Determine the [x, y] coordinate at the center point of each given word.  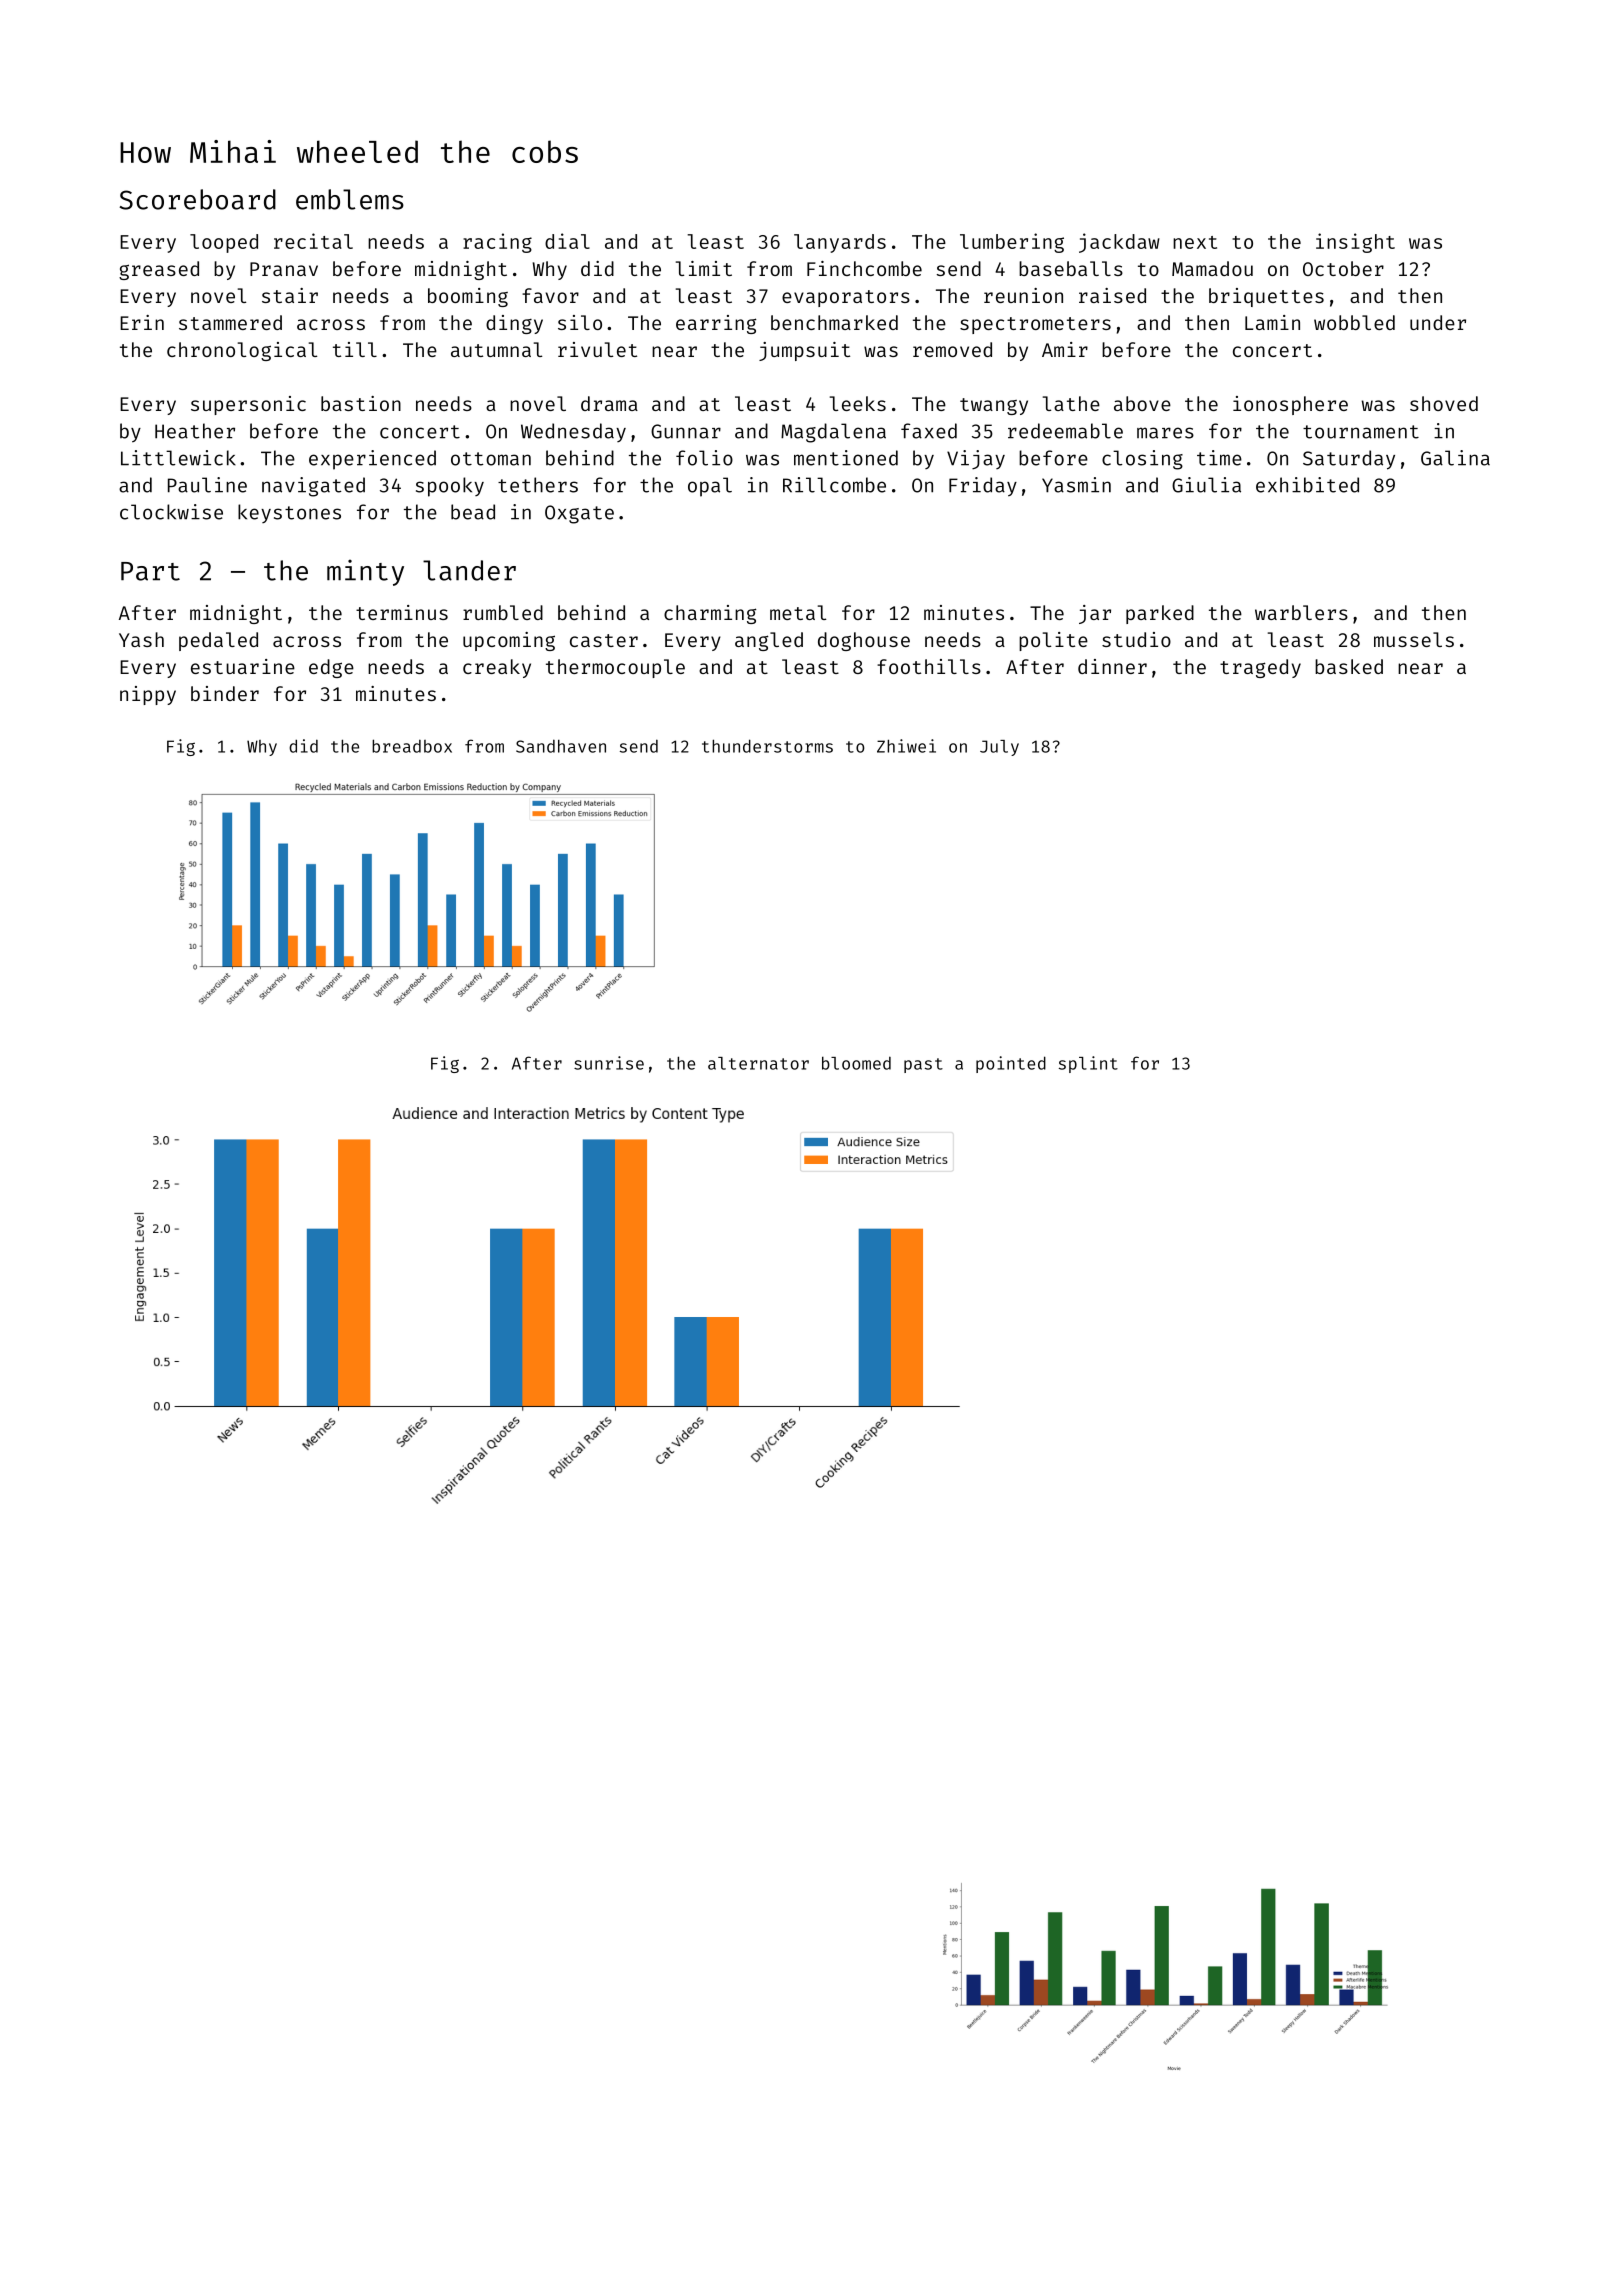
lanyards [840, 243]
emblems [350, 199]
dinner [1112, 666]
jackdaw [1119, 243]
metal [798, 612]
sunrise [609, 1063]
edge [331, 668]
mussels [1414, 639]
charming [710, 614]
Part [150, 571]
